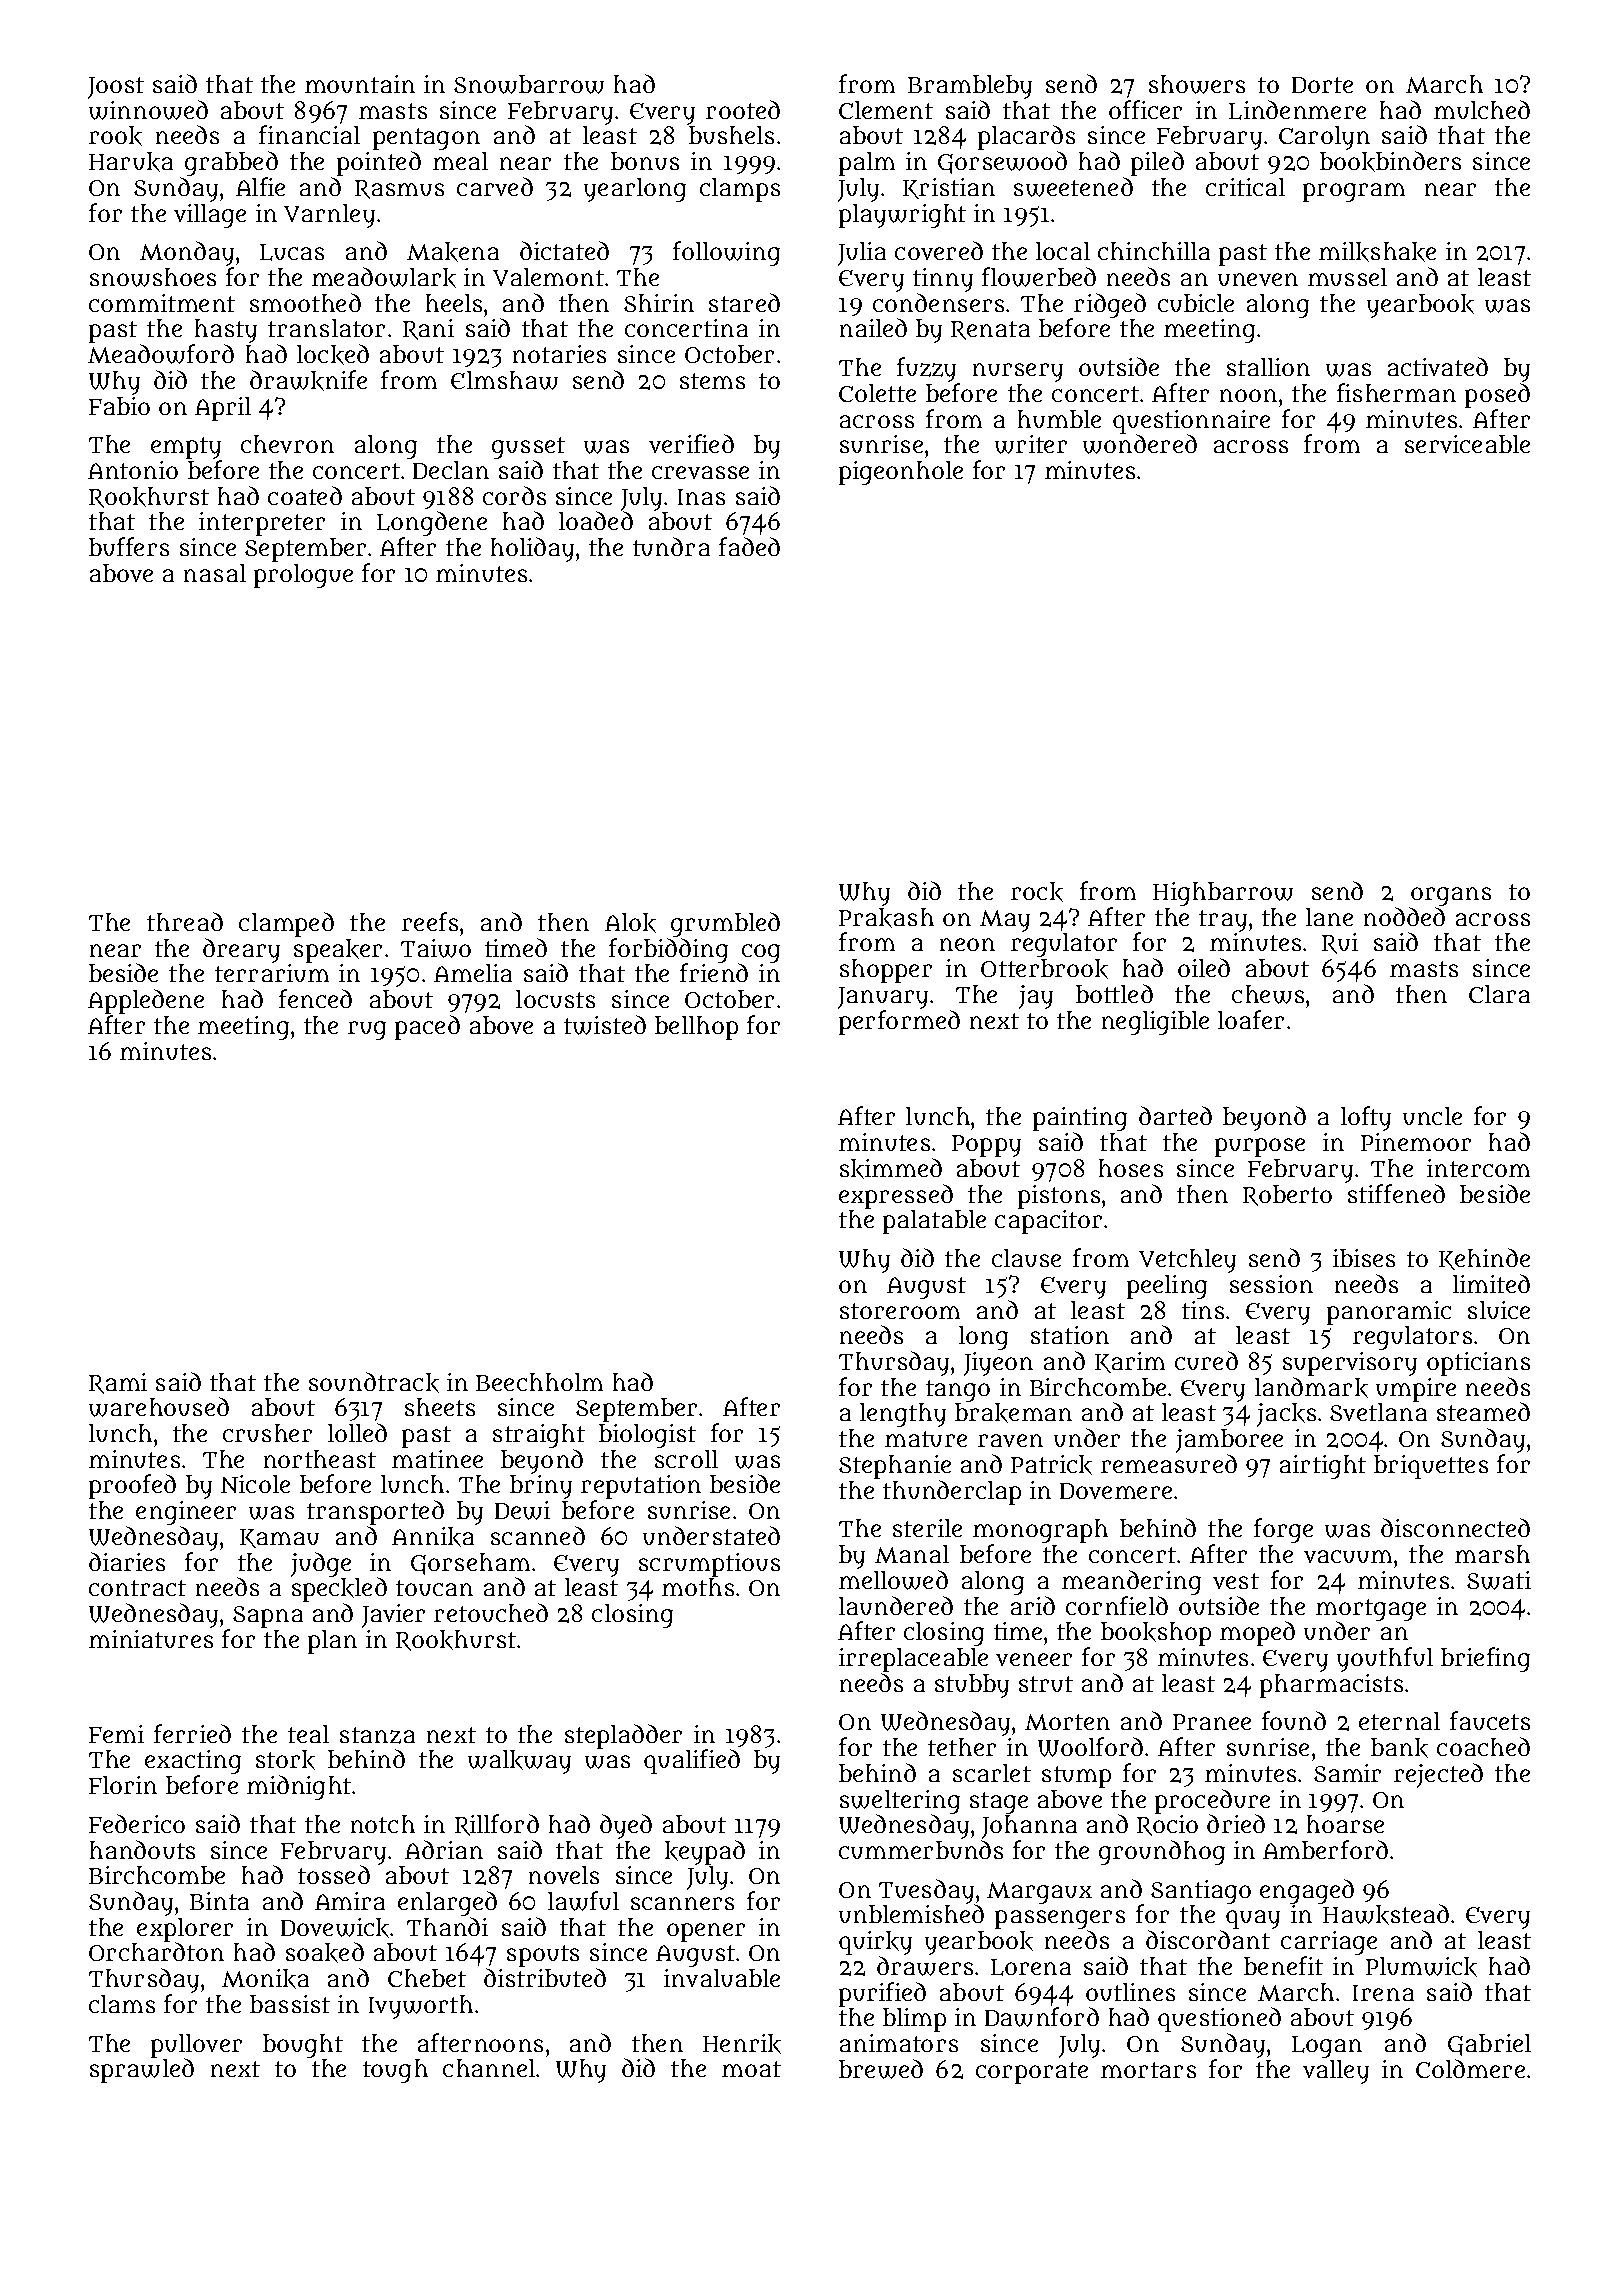  Describe the element at coordinates (751, 2069) in the document. I see `moat` at that location.
